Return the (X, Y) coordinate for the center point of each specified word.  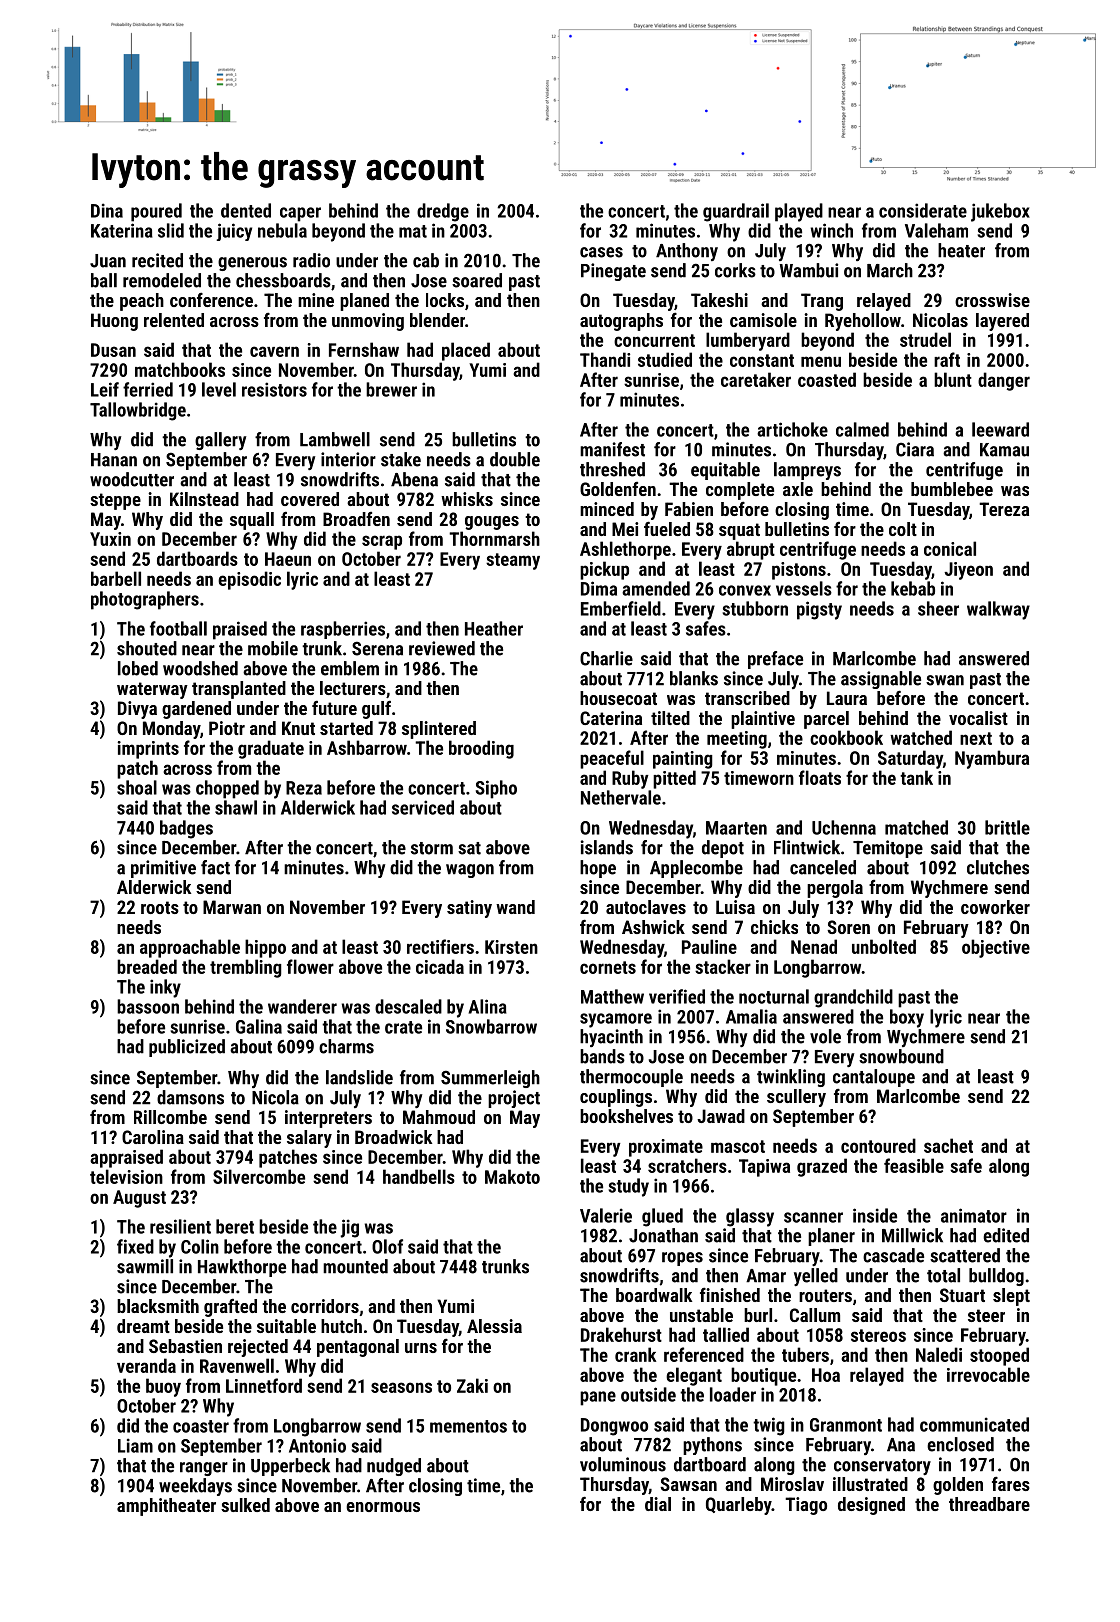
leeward (1000, 429)
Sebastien (185, 1346)
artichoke (792, 429)
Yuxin (110, 539)
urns (421, 1348)
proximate (666, 1148)
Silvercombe (259, 1176)
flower (310, 966)
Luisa (735, 907)
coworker (995, 907)
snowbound (901, 1056)
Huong (114, 322)
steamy (513, 561)
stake (401, 459)
